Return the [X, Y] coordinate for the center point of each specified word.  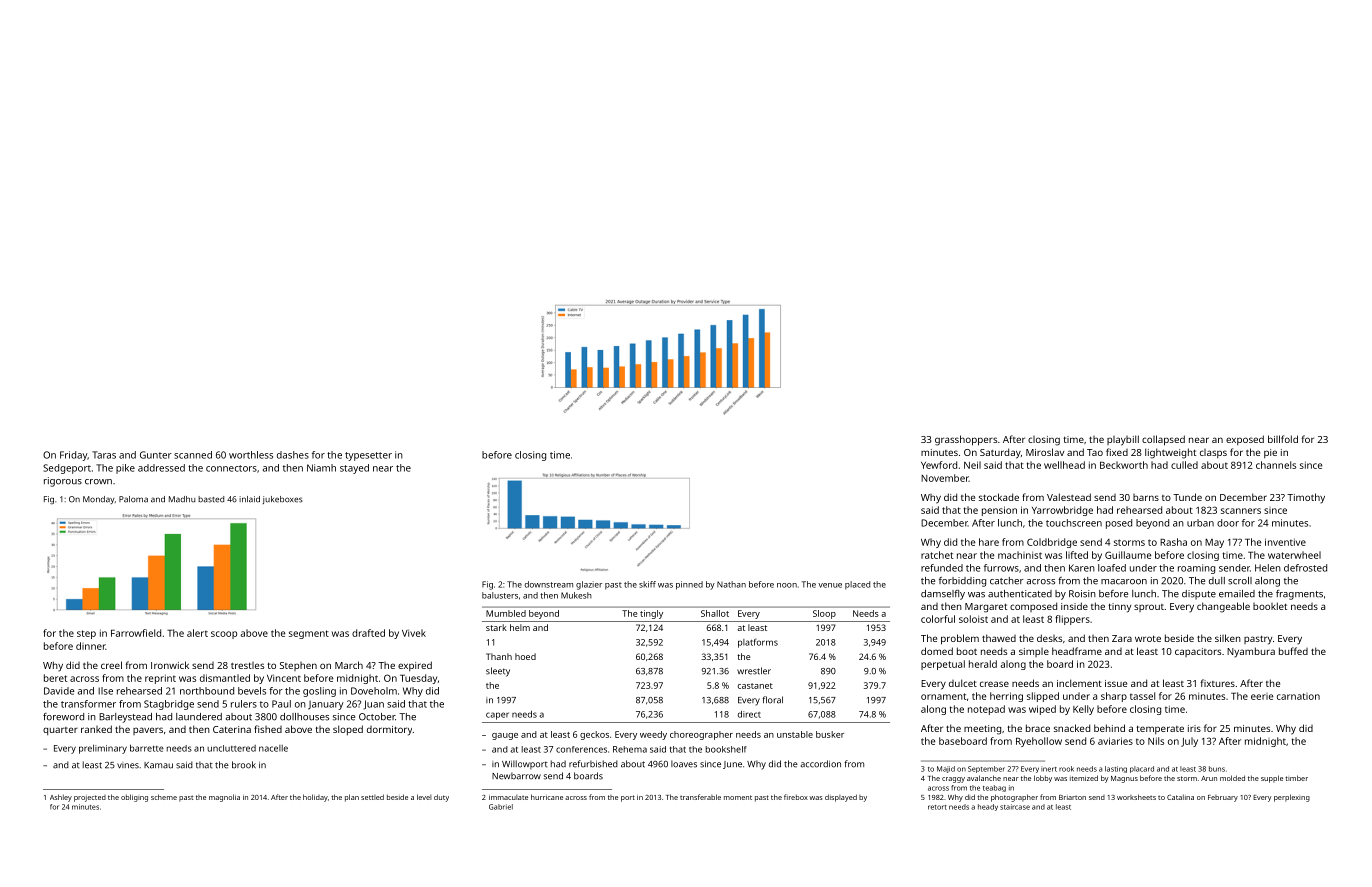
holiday [315, 798]
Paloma [133, 499]
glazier [589, 585]
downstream [549, 584]
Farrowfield [136, 633]
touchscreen [1074, 523]
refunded [942, 568]
